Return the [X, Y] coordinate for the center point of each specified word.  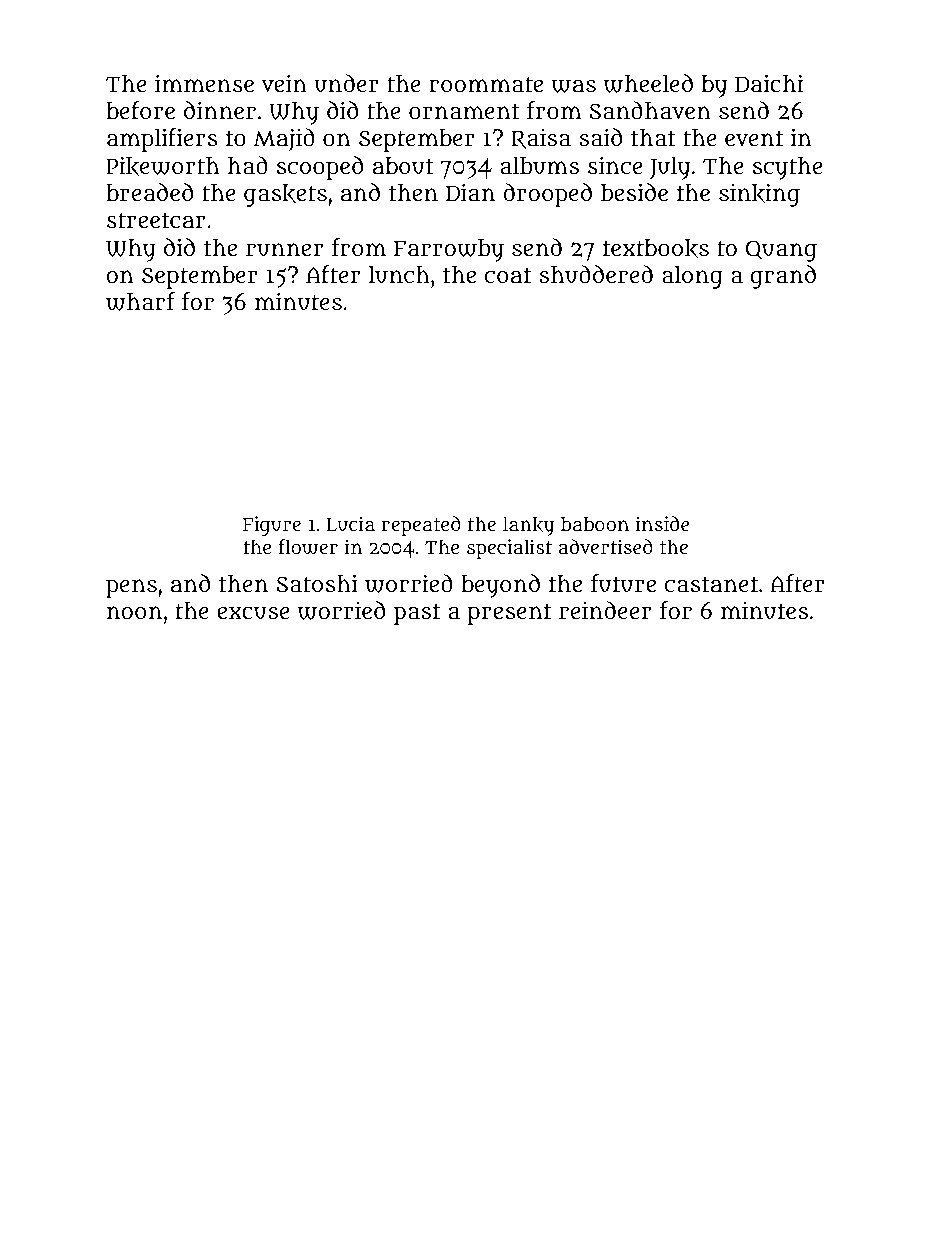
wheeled [648, 83]
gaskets [285, 195]
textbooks [656, 248]
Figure [272, 526]
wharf [140, 301]
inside [663, 523]
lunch [399, 275]
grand [783, 277]
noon [134, 612]
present [509, 614]
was [573, 86]
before [140, 110]
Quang [781, 251]
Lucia [350, 524]
